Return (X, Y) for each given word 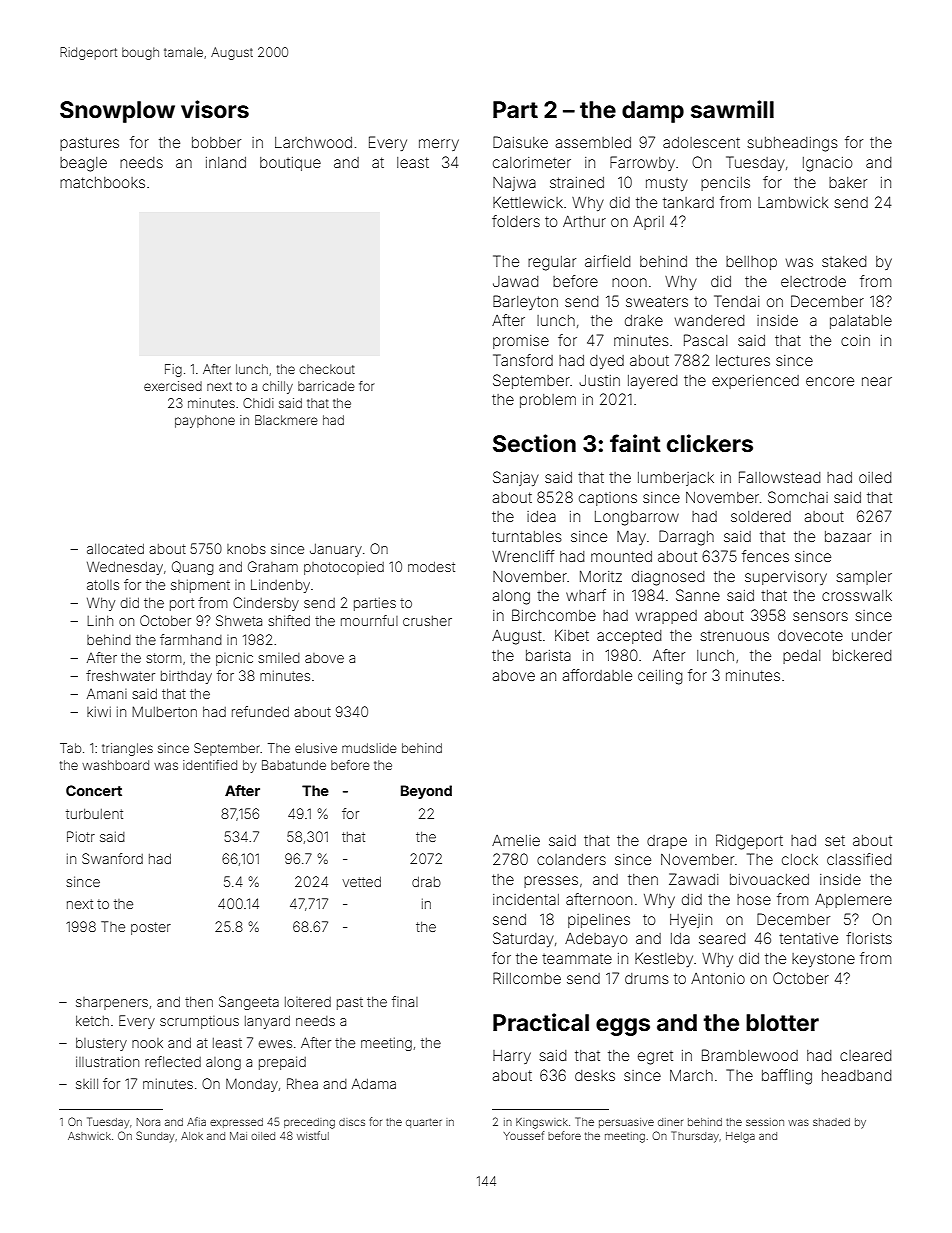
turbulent (94, 814)
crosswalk (857, 595)
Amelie (516, 840)
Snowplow (117, 112)
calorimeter (532, 162)
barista (548, 655)
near (877, 381)
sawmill (732, 109)
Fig (173, 370)
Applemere (853, 901)
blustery (101, 1044)
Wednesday (125, 568)
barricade (326, 386)
